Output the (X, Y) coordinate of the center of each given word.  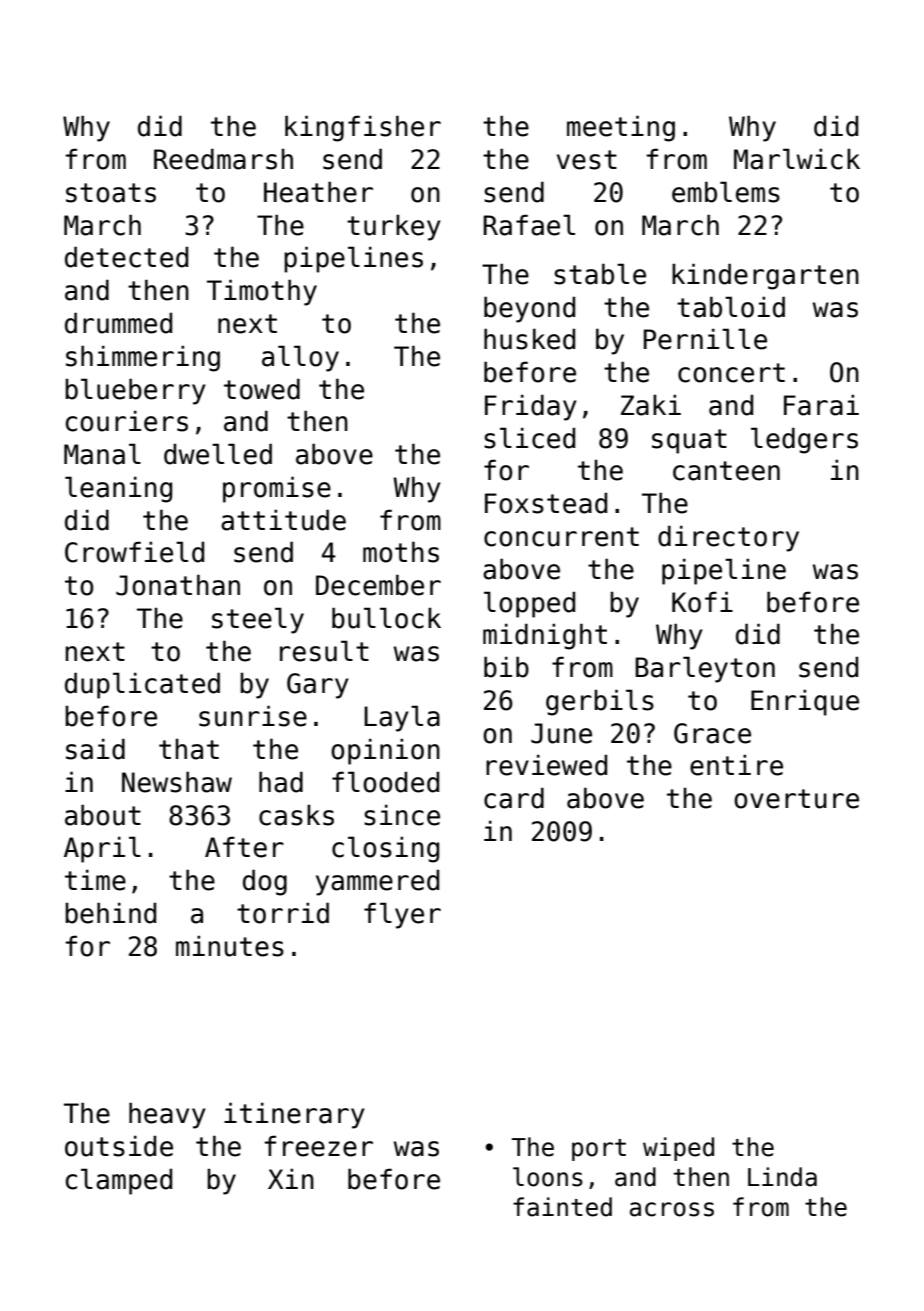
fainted (562, 1207)
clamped (119, 1181)
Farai (821, 405)
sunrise (253, 716)
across (672, 1209)
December (378, 585)
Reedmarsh (223, 159)
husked (529, 339)
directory (728, 538)
